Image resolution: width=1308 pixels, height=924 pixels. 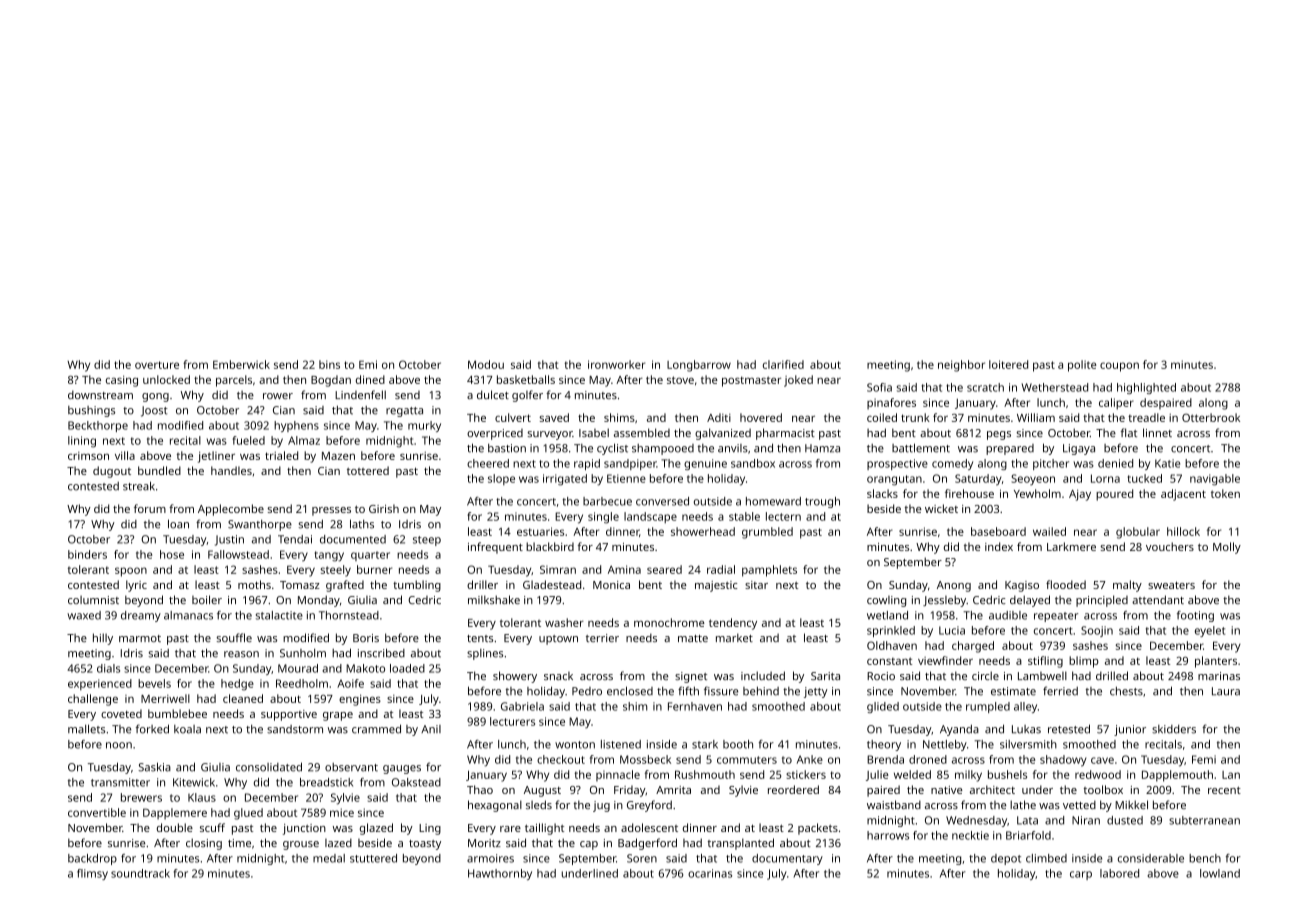 I want to click on koala, so click(x=187, y=729).
